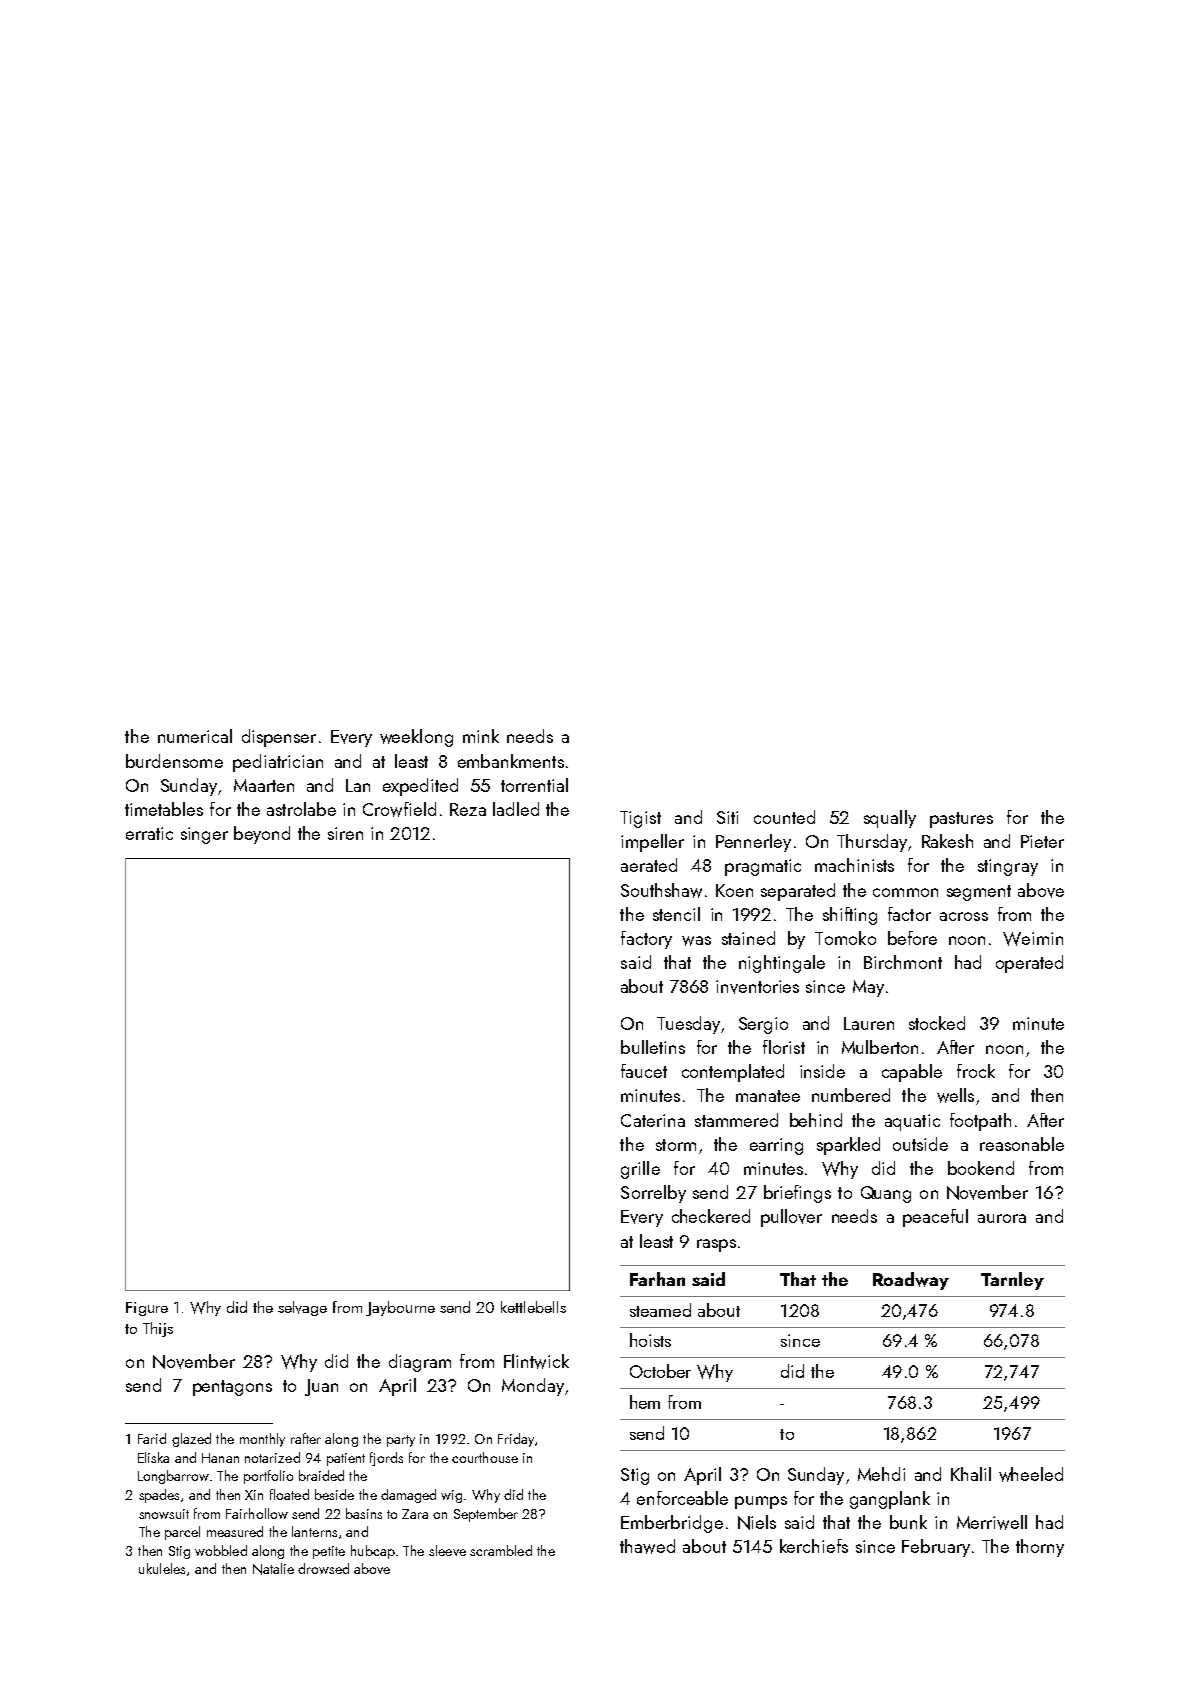  Describe the element at coordinates (195, 736) in the image. I see `numerical` at that location.
